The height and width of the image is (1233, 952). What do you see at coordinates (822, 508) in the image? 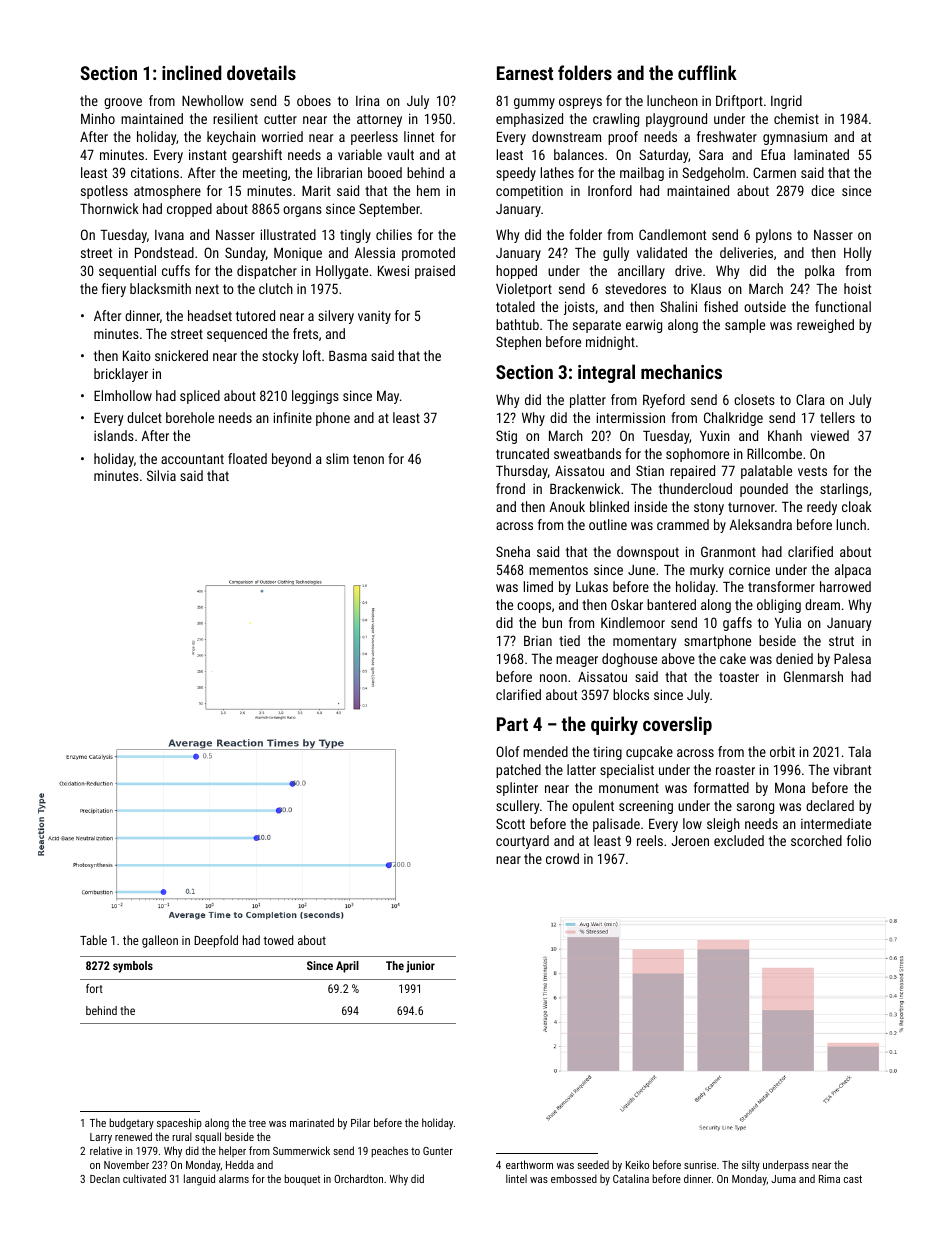
I see `reedy` at bounding box center [822, 508].
